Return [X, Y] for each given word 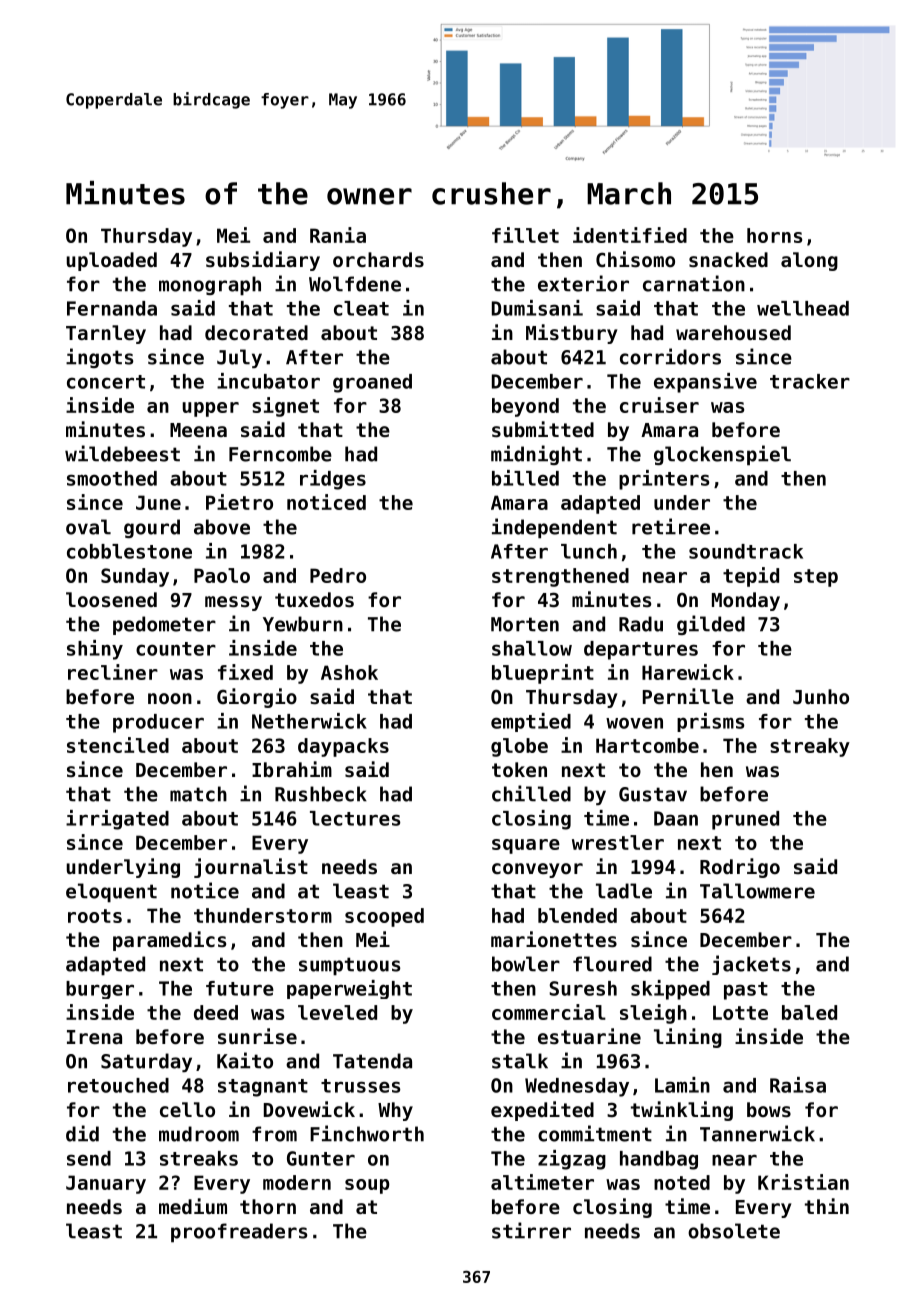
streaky [810, 747]
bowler [526, 964]
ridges [333, 480]
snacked [728, 260]
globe [519, 747]
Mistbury [571, 334]
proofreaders [239, 1233]
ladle [624, 891]
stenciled [118, 745]
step [816, 578]
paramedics [169, 941]
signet [285, 407]
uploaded [111, 261]
